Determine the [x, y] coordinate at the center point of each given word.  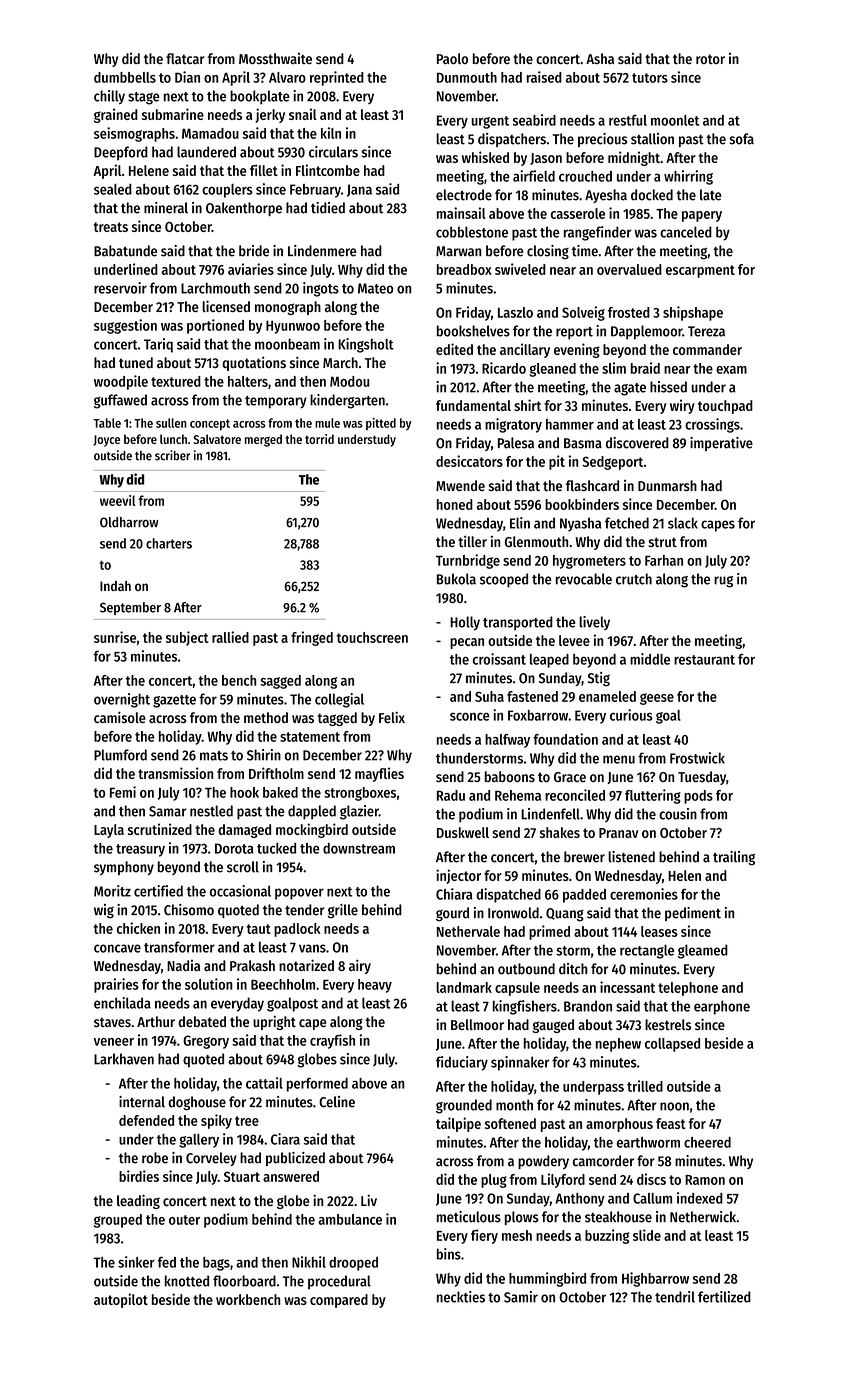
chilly [109, 97]
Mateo [376, 288]
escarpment [700, 271]
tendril [675, 1297]
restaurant [704, 660]
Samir [521, 1297]
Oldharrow [129, 522]
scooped [504, 580]
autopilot [121, 1300]
